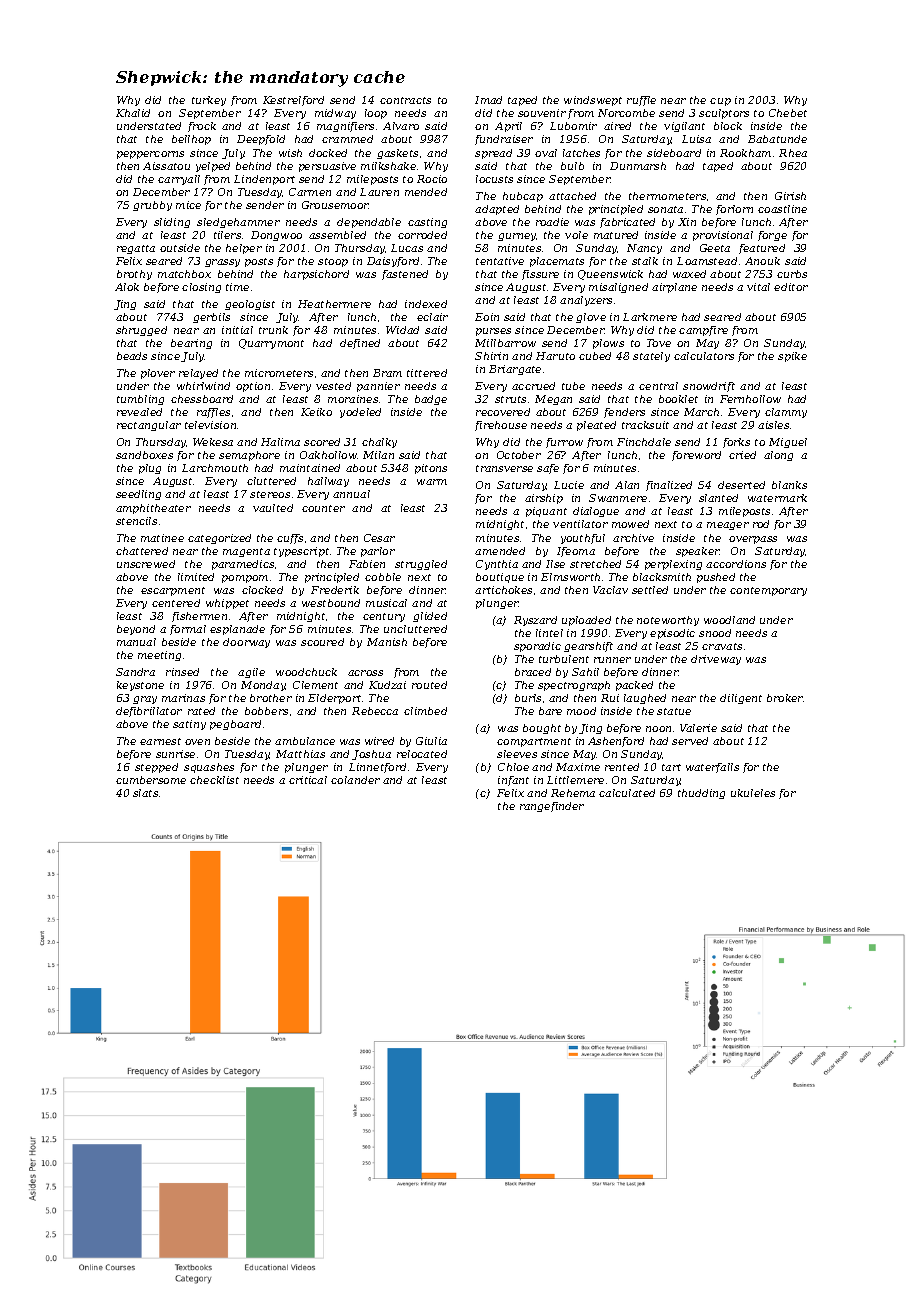 The image size is (924, 1308). I want to click on paramedics, so click(243, 565).
